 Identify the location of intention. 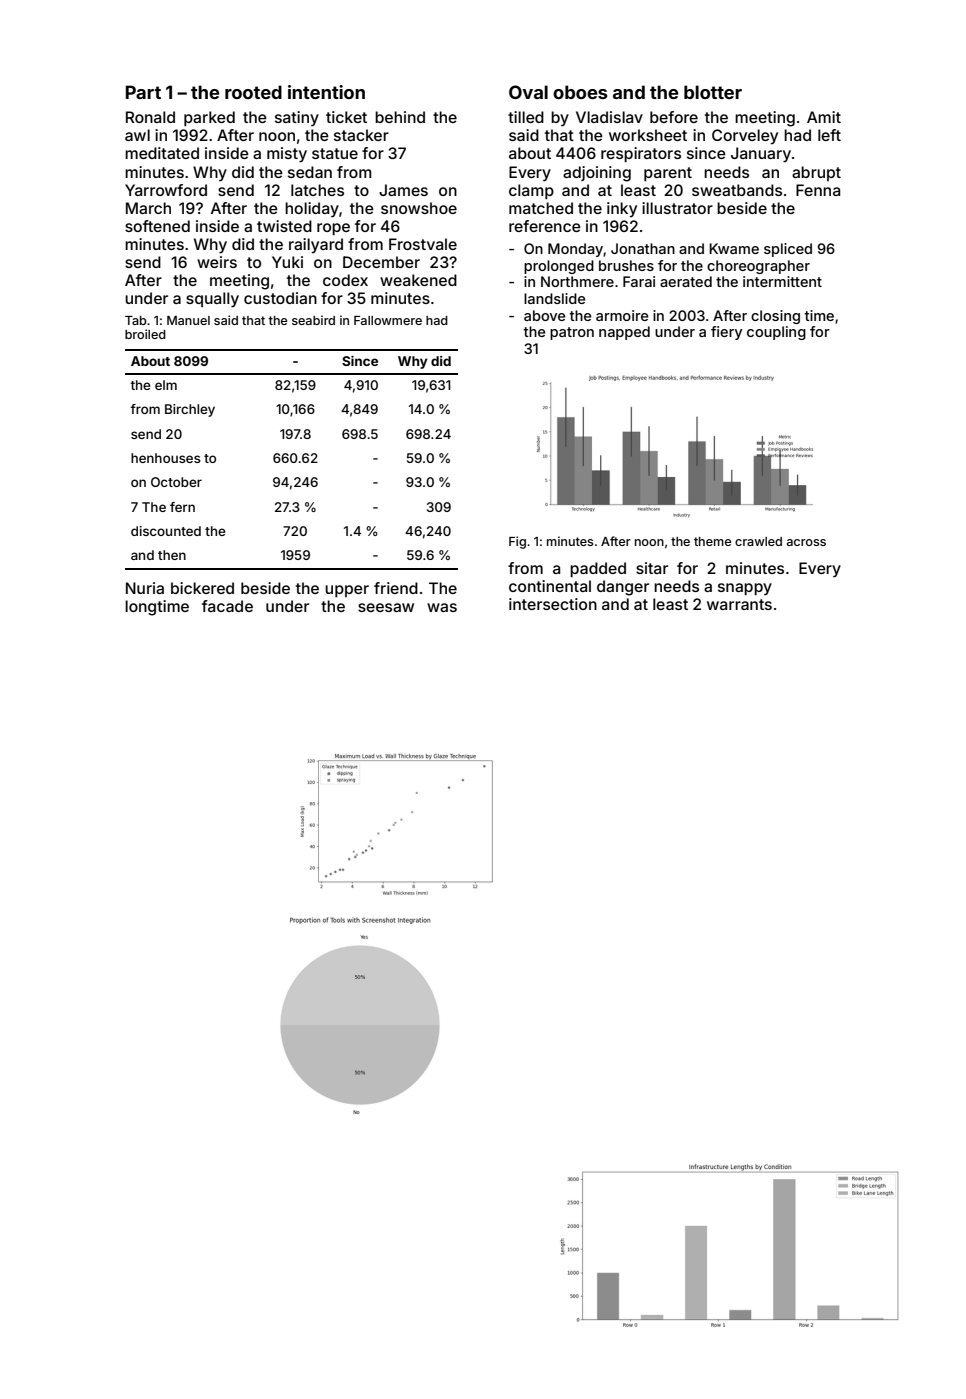
(326, 92).
